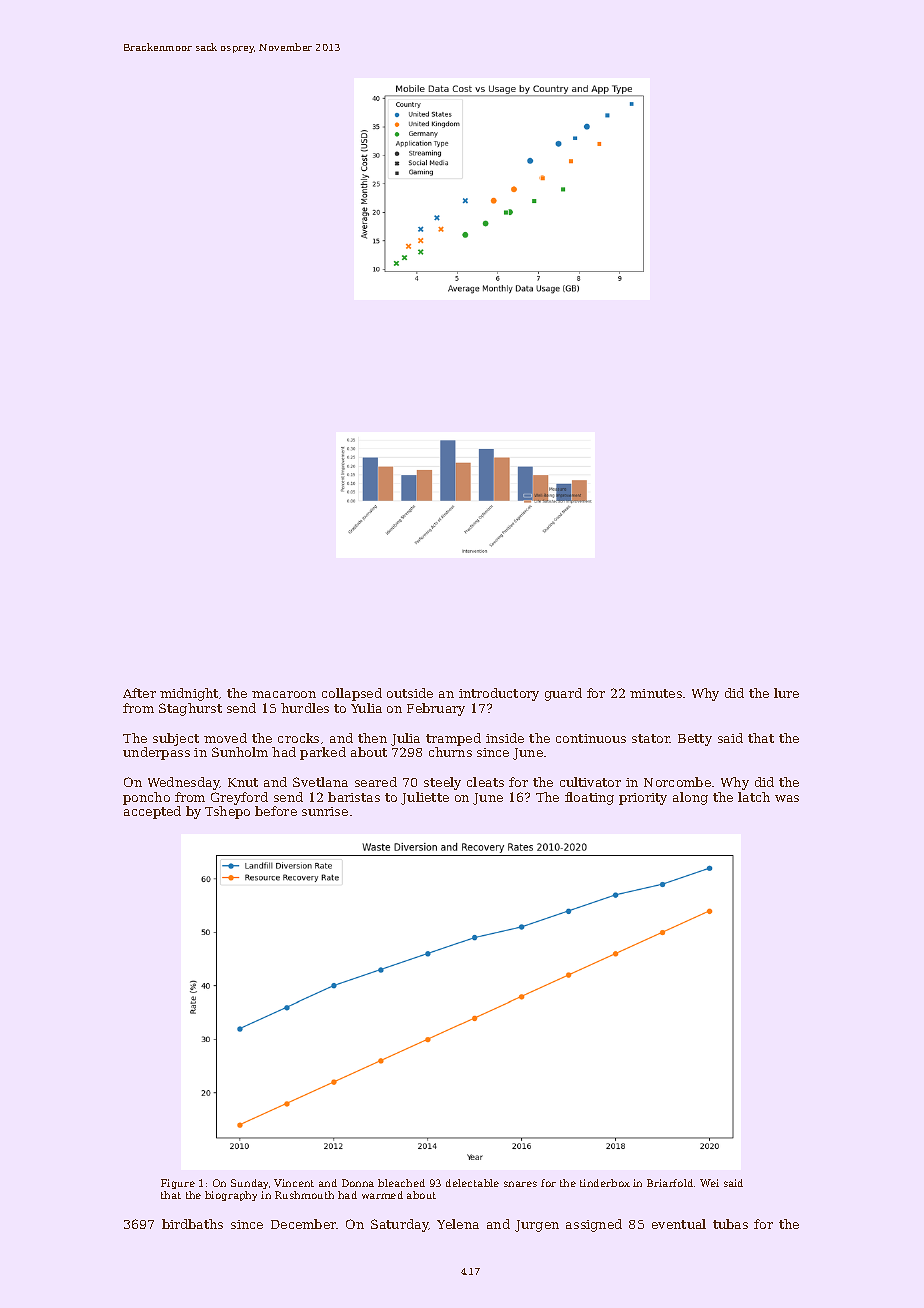 The height and width of the screenshot is (1308, 924). I want to click on latch, so click(754, 797).
